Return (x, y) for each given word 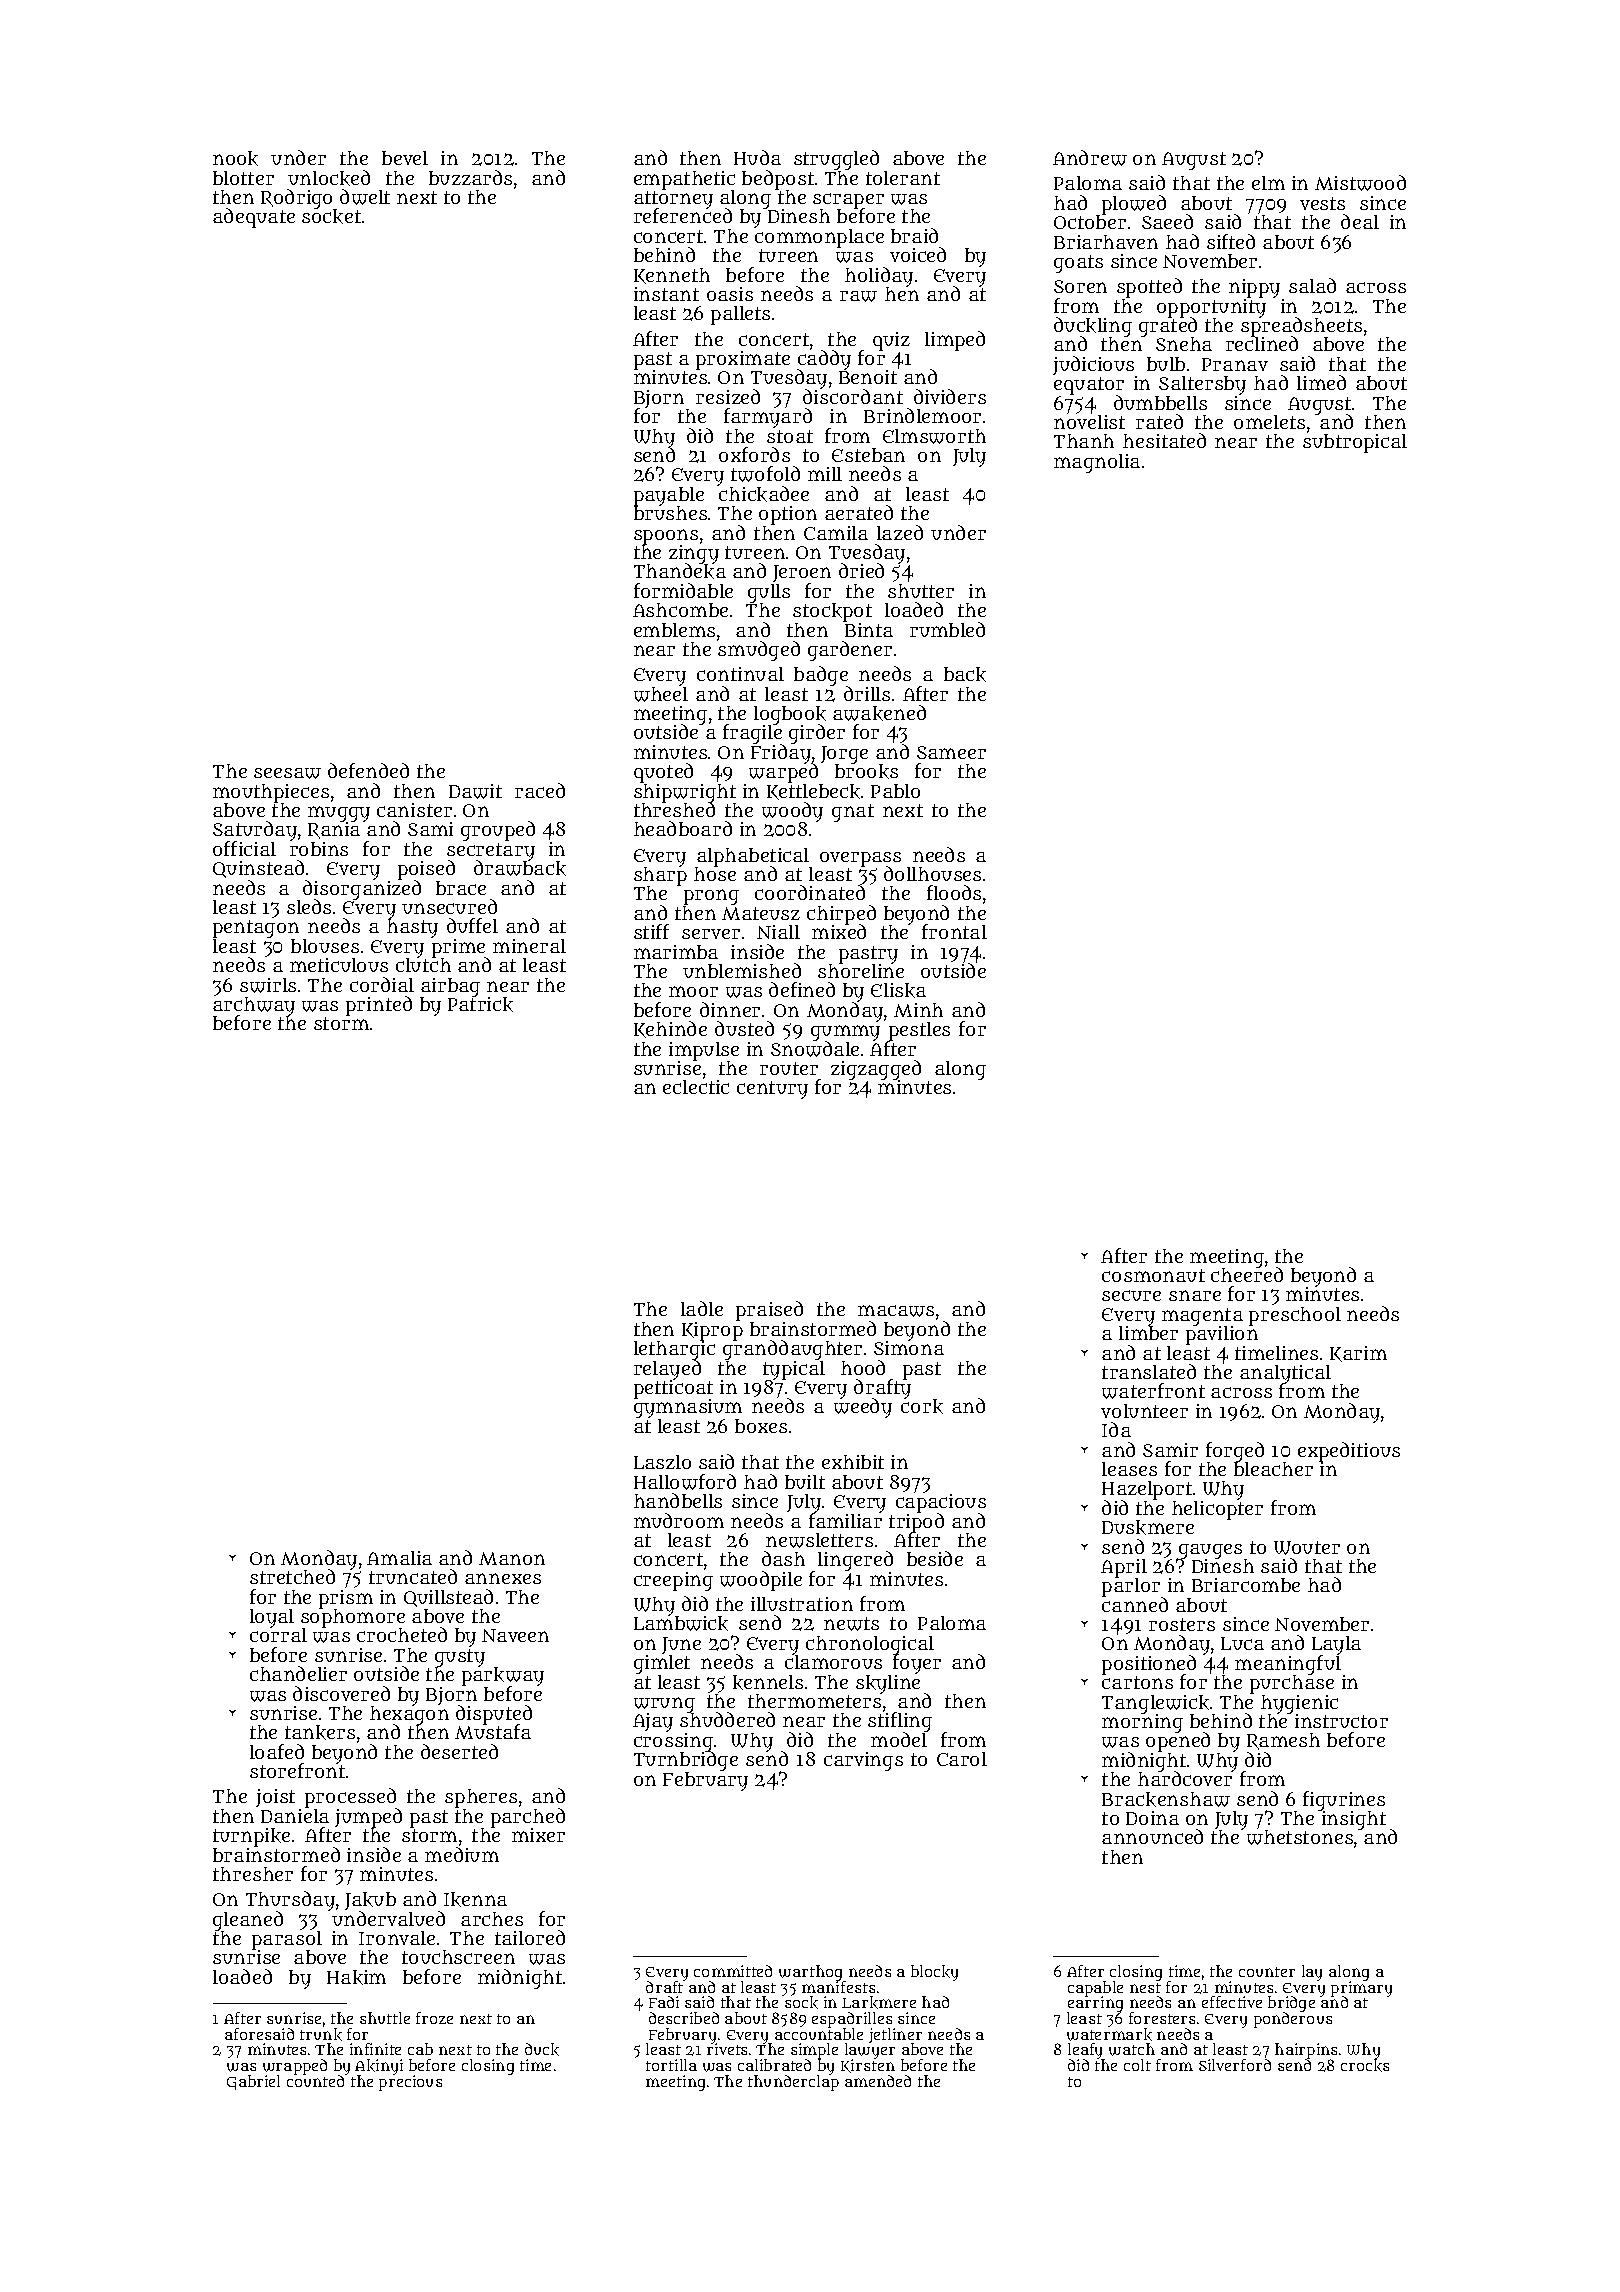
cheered (1247, 1275)
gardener (850, 651)
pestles (919, 1031)
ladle (702, 1308)
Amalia (399, 1558)
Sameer (951, 752)
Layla (1336, 1646)
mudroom (679, 1520)
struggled (836, 160)
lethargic (674, 1350)
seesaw (287, 773)
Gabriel (253, 2082)
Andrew (1090, 158)
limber (1148, 1333)
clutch (423, 965)
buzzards (470, 177)
